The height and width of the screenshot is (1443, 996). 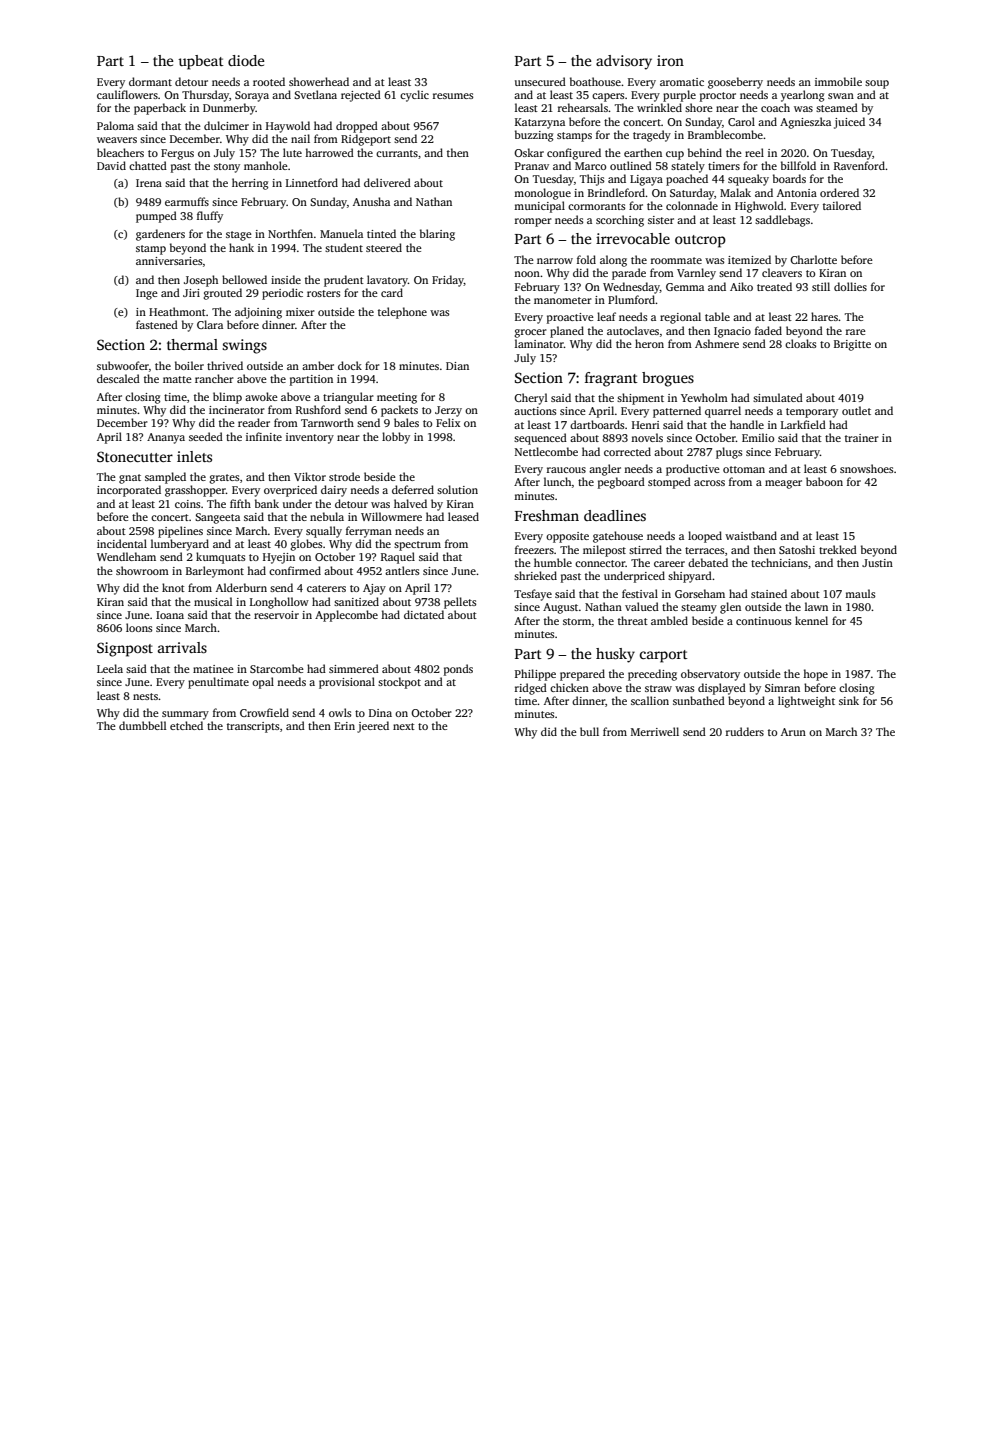 I want to click on dumbbell, so click(x=143, y=725).
